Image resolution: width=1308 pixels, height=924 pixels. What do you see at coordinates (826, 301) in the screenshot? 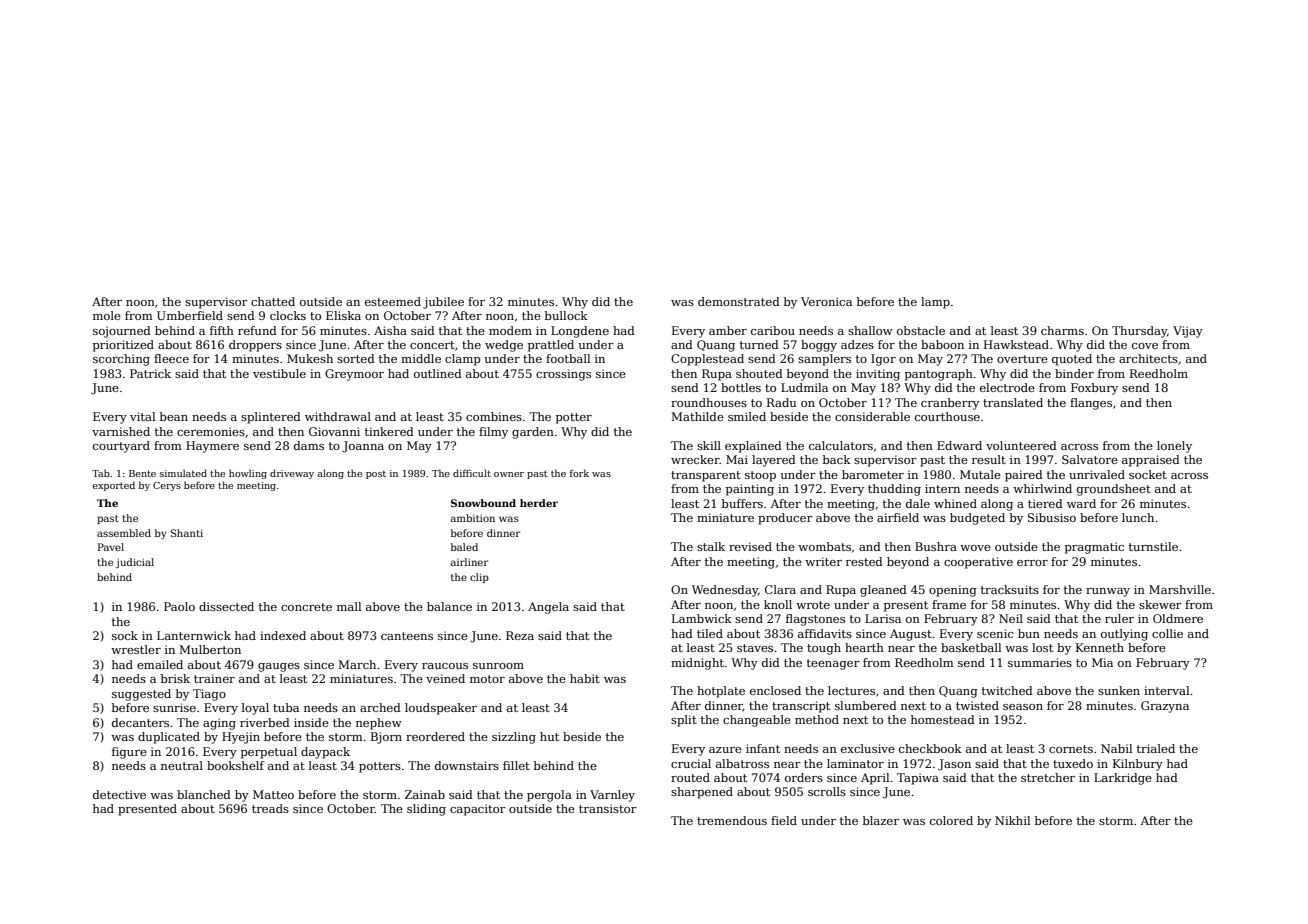
I see `Veronica` at bounding box center [826, 301].
